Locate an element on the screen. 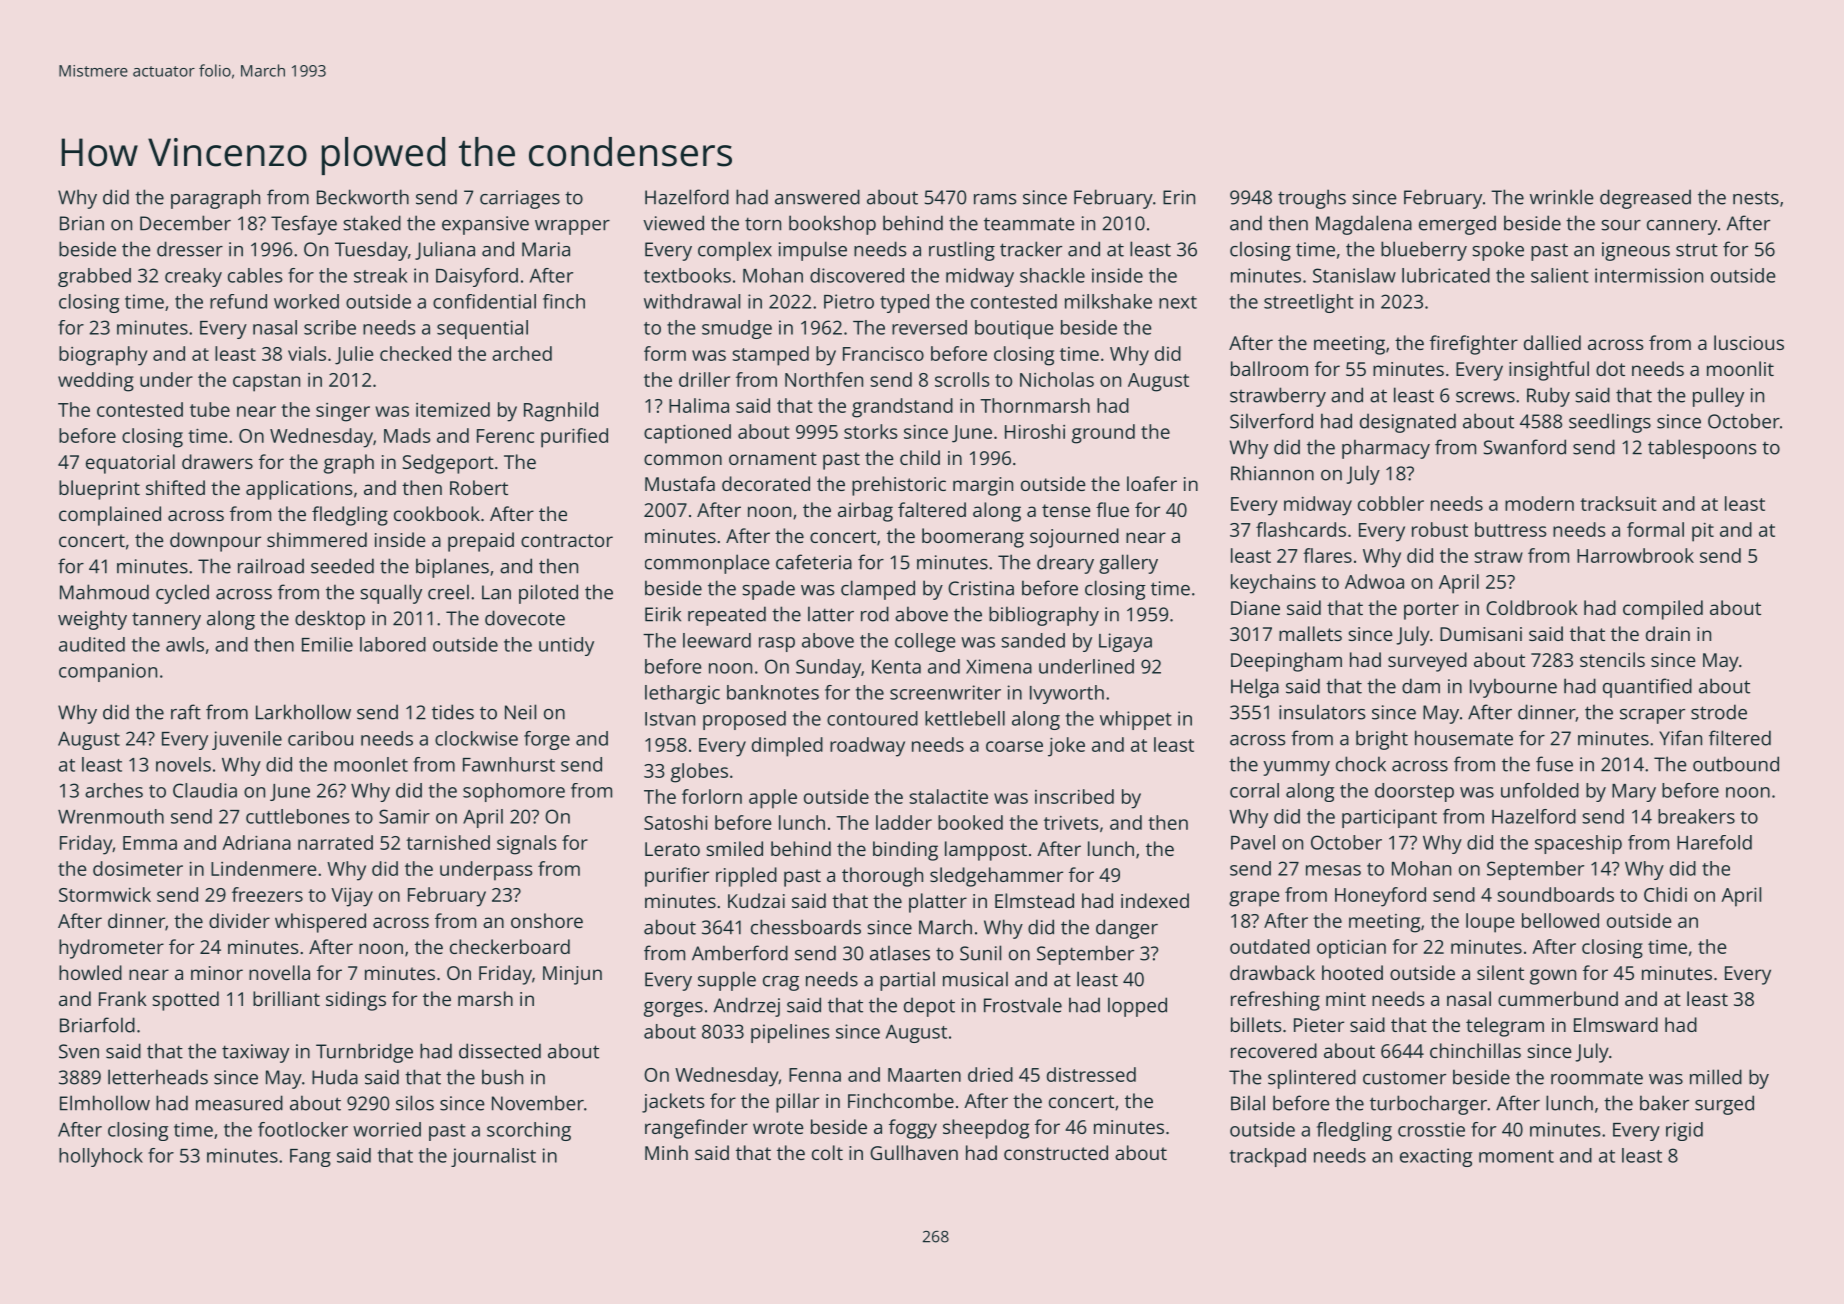 This screenshot has height=1304, width=1844. Gullhaven is located at coordinates (914, 1152).
